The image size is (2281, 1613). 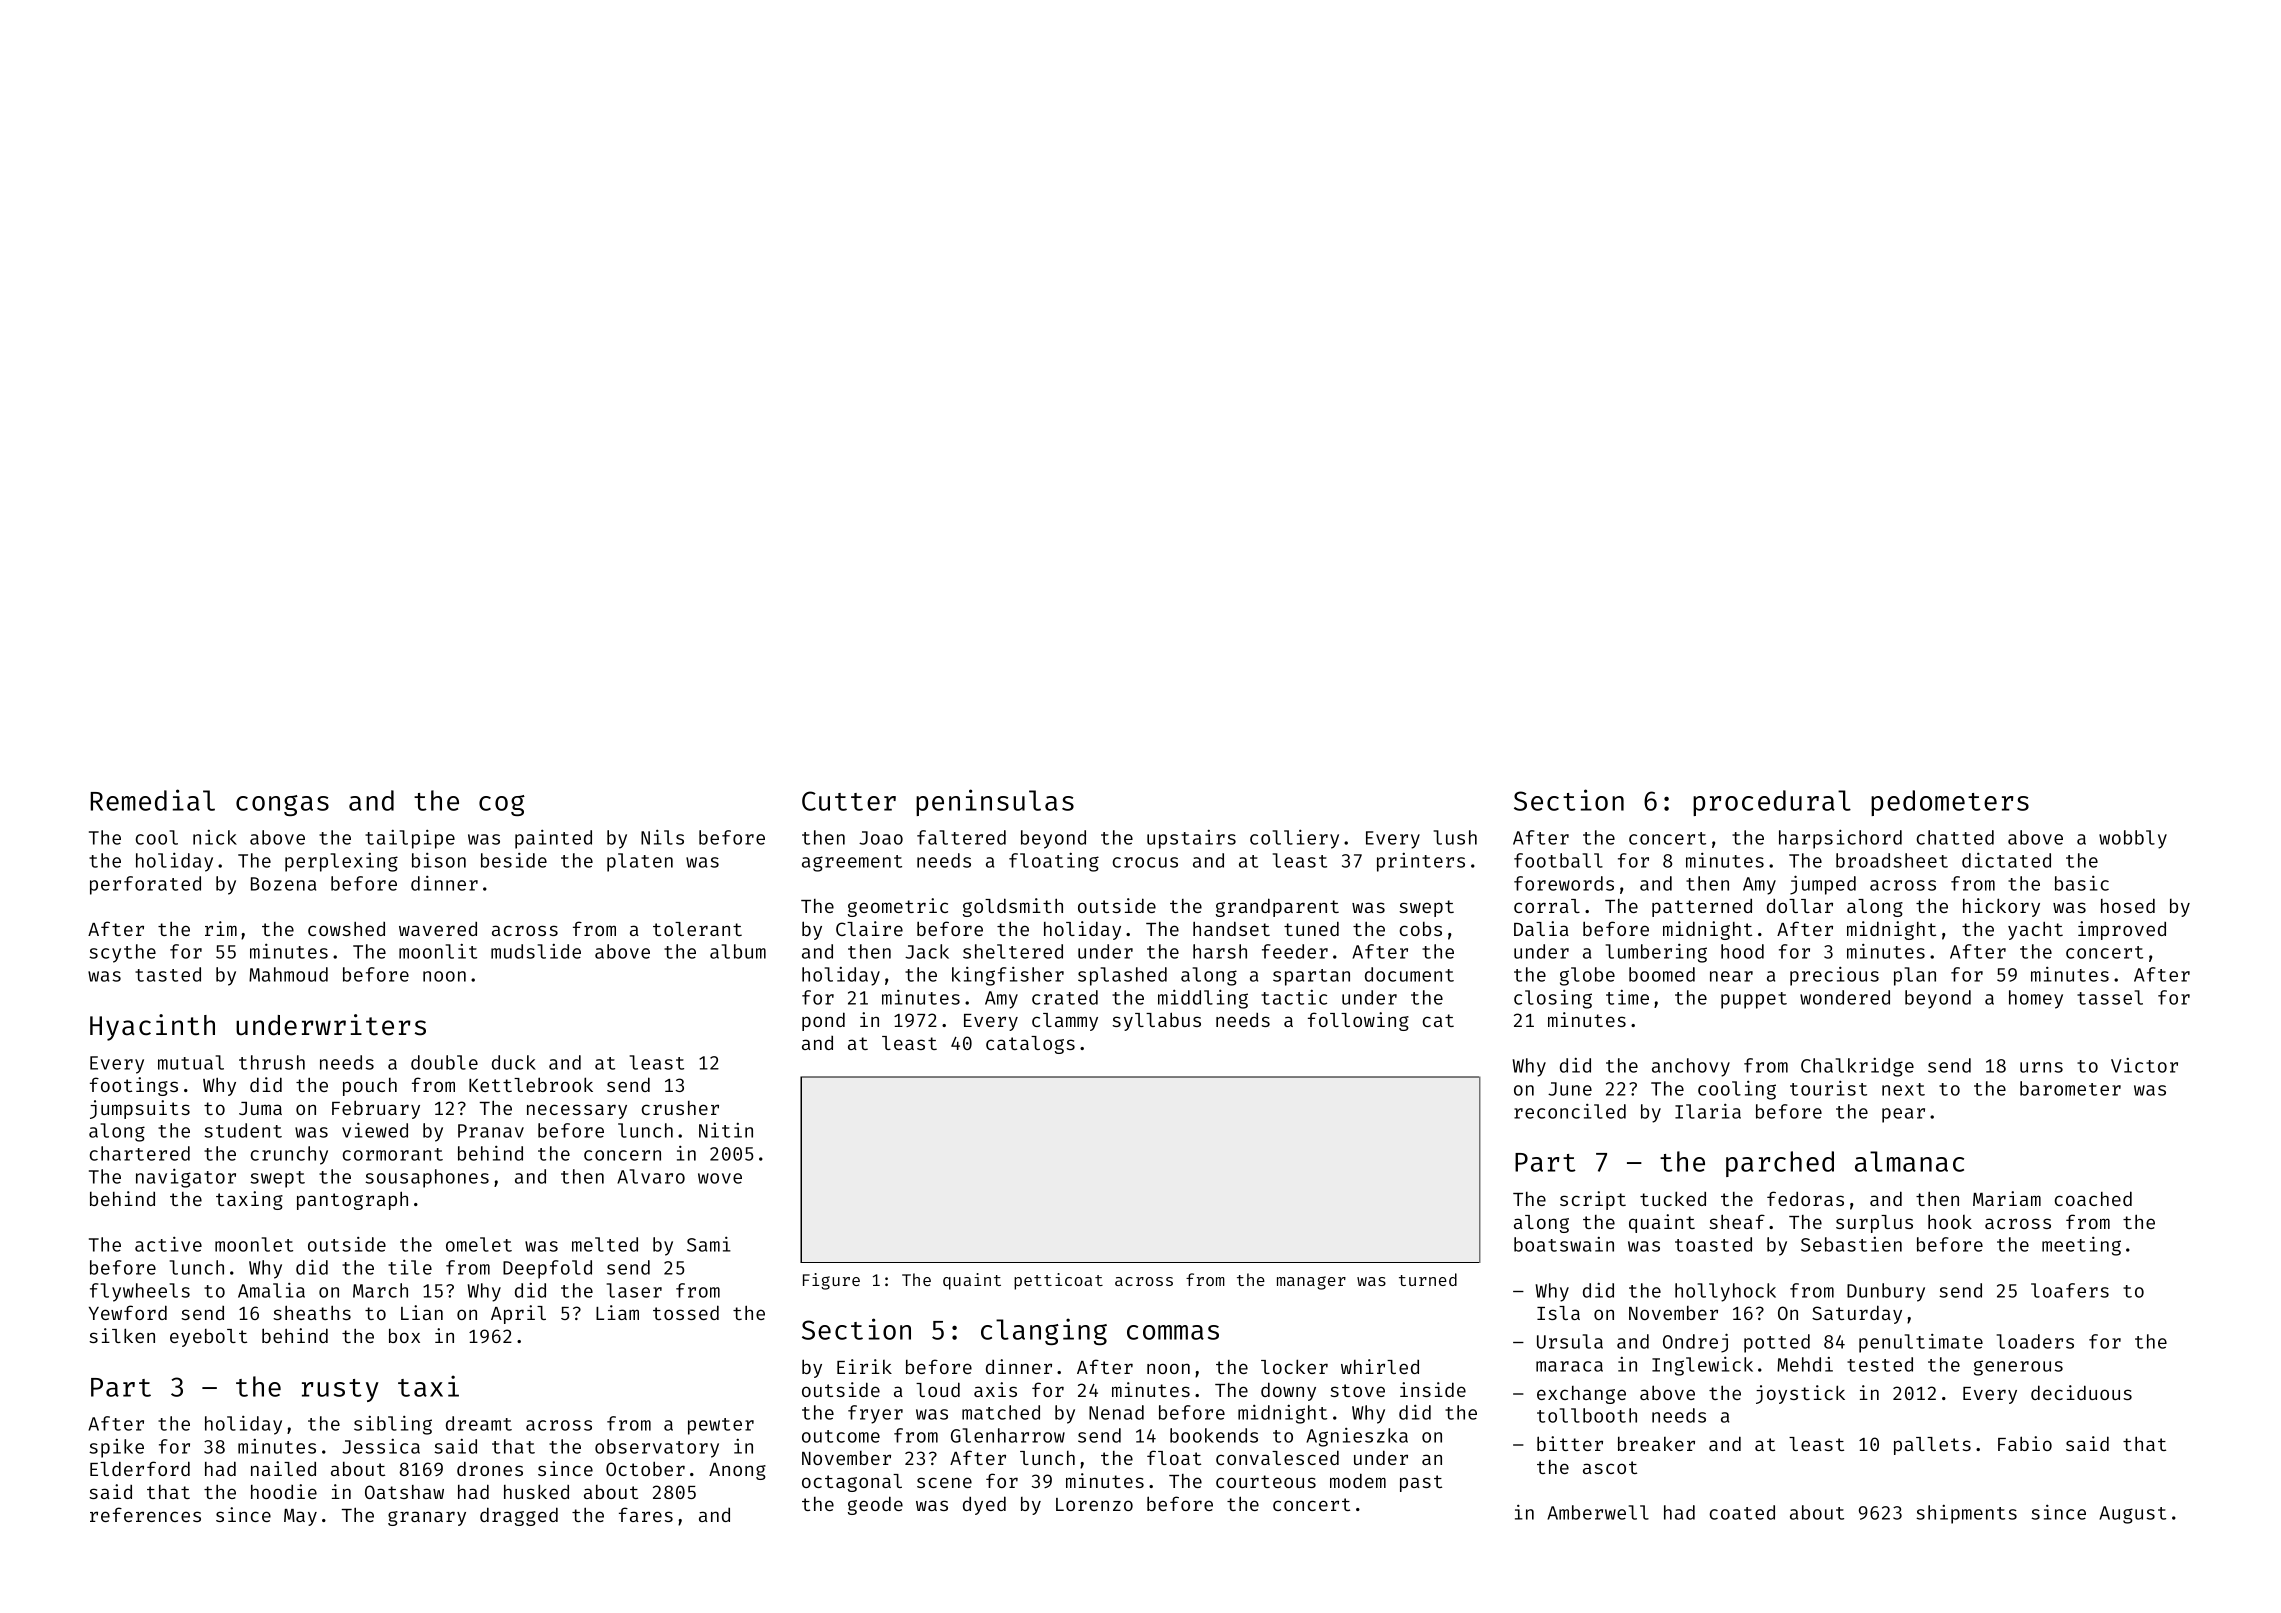 I want to click on tassel, so click(x=2110, y=997).
